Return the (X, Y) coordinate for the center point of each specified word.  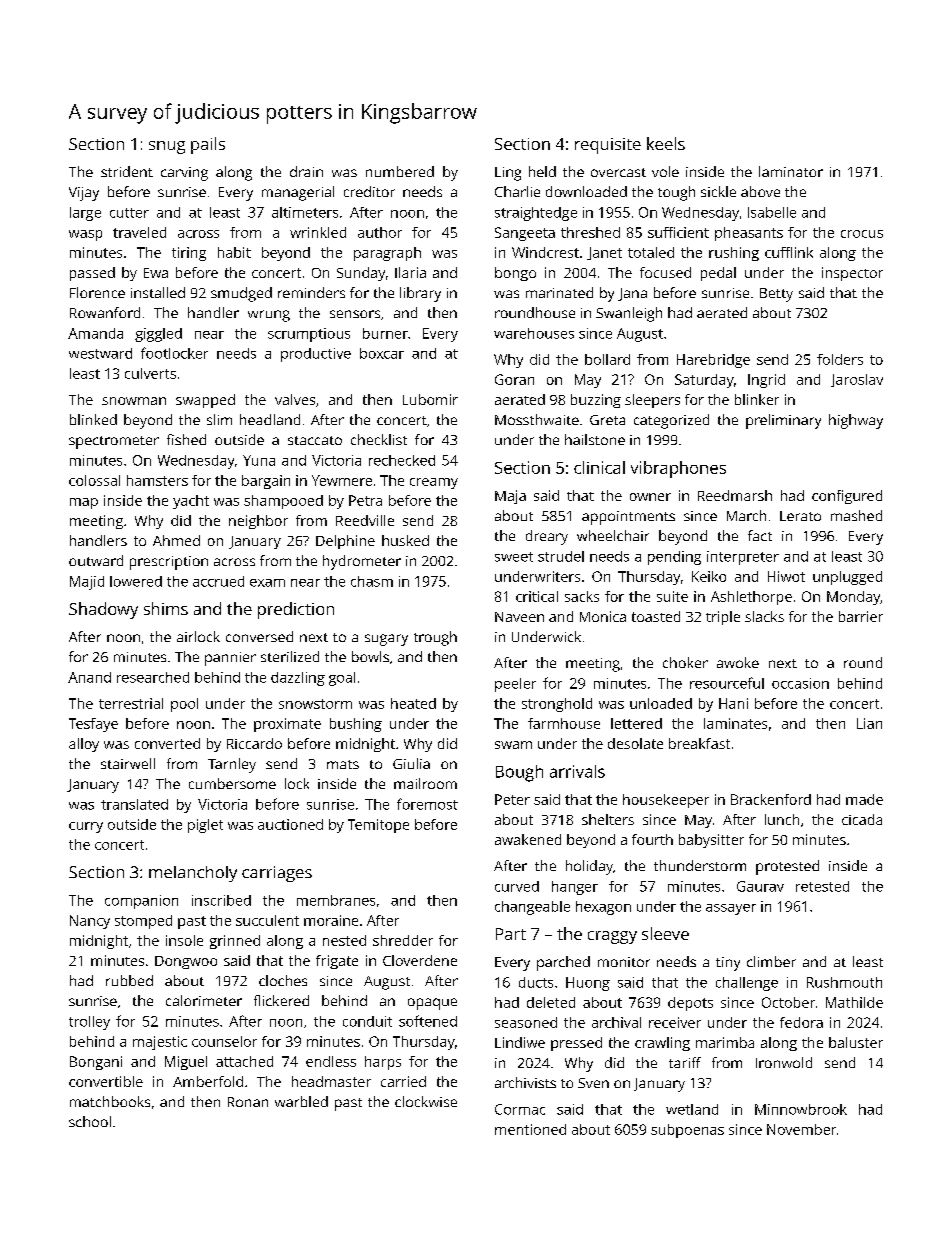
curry (86, 827)
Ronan (248, 1102)
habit (234, 252)
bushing (356, 725)
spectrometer (114, 442)
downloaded (586, 191)
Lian (869, 723)
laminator (791, 171)
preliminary (783, 421)
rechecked (402, 460)
